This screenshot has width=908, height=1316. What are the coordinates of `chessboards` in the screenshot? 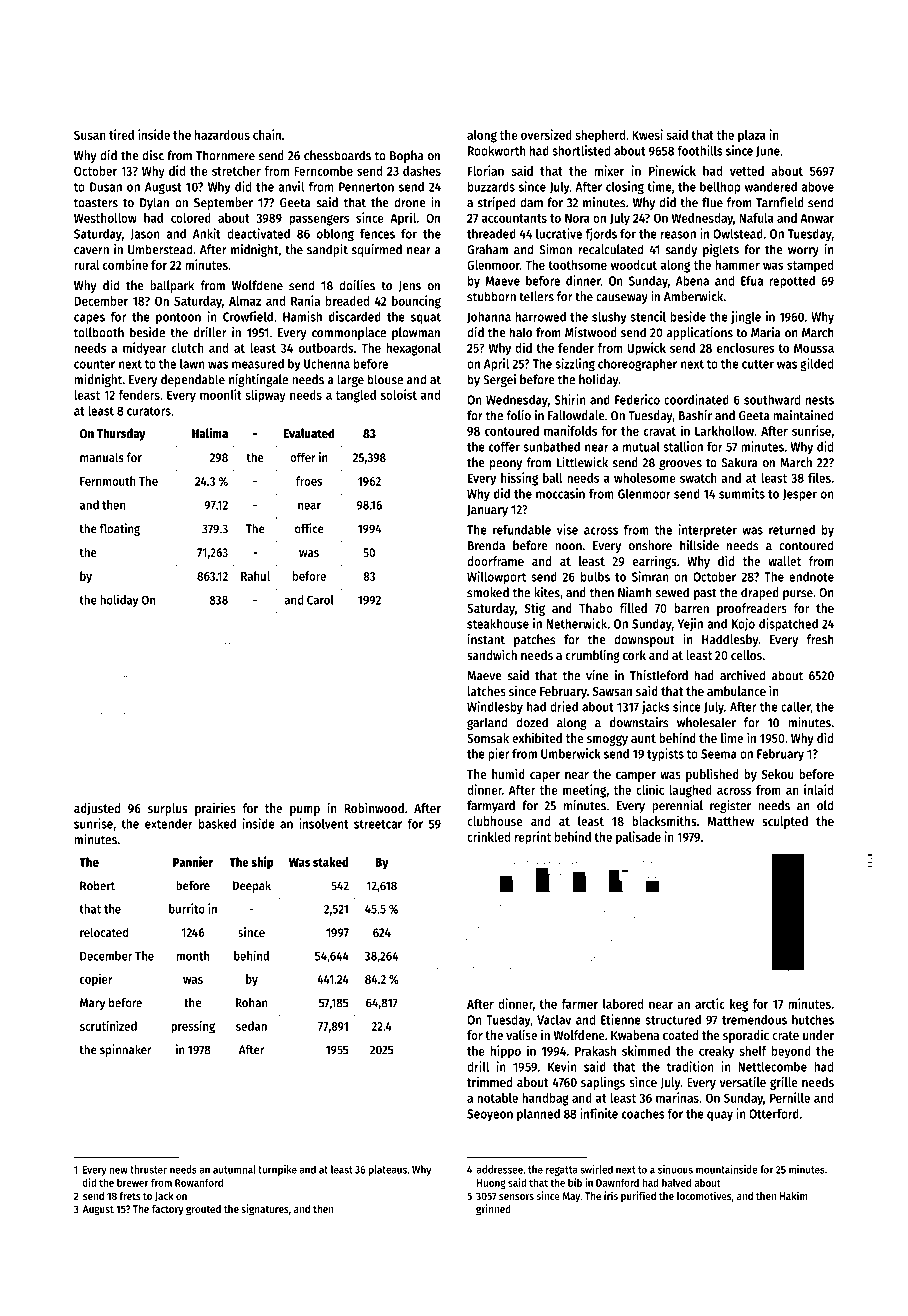 It's located at (337, 155).
